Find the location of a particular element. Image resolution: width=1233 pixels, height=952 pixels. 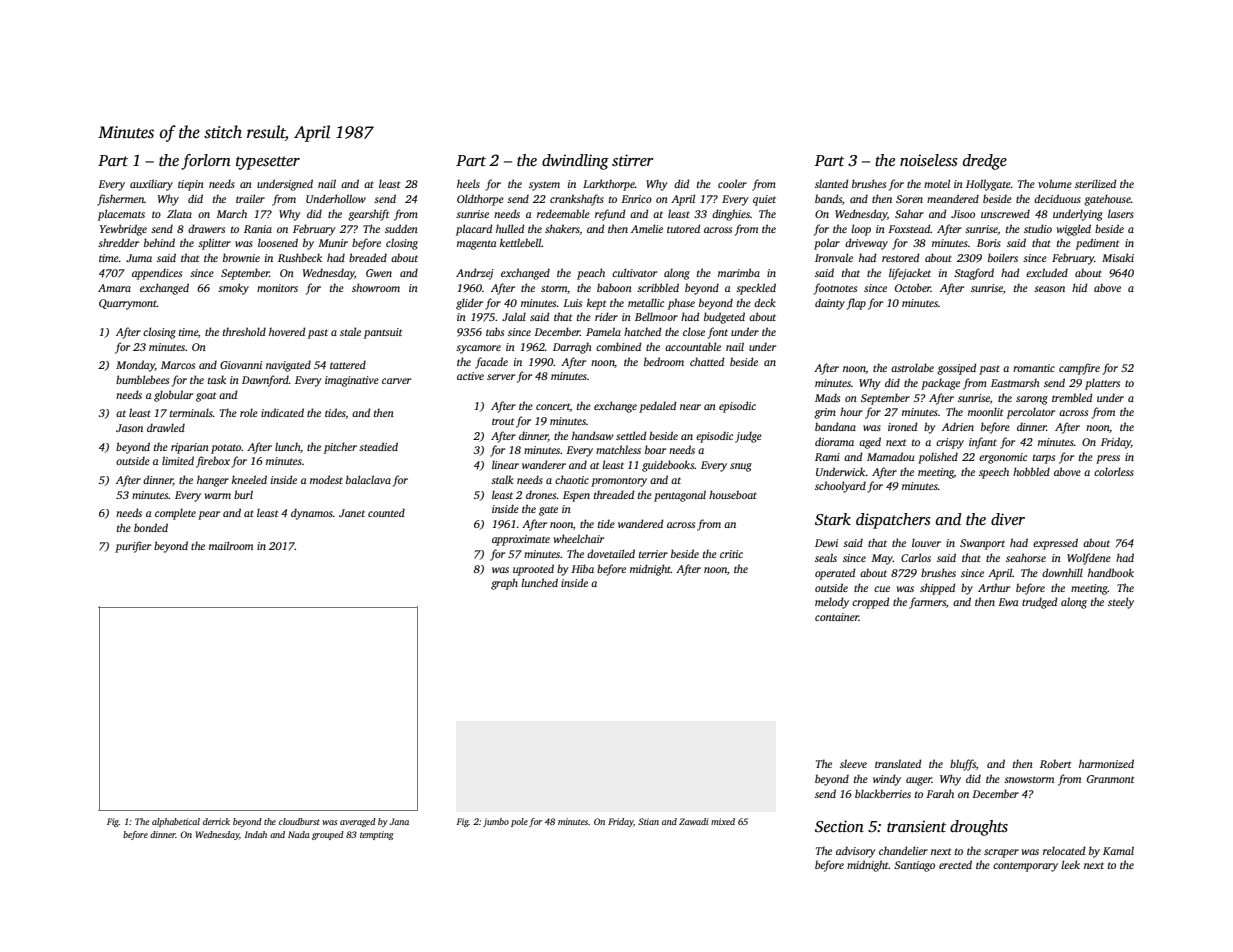

typesetter is located at coordinates (268, 163).
